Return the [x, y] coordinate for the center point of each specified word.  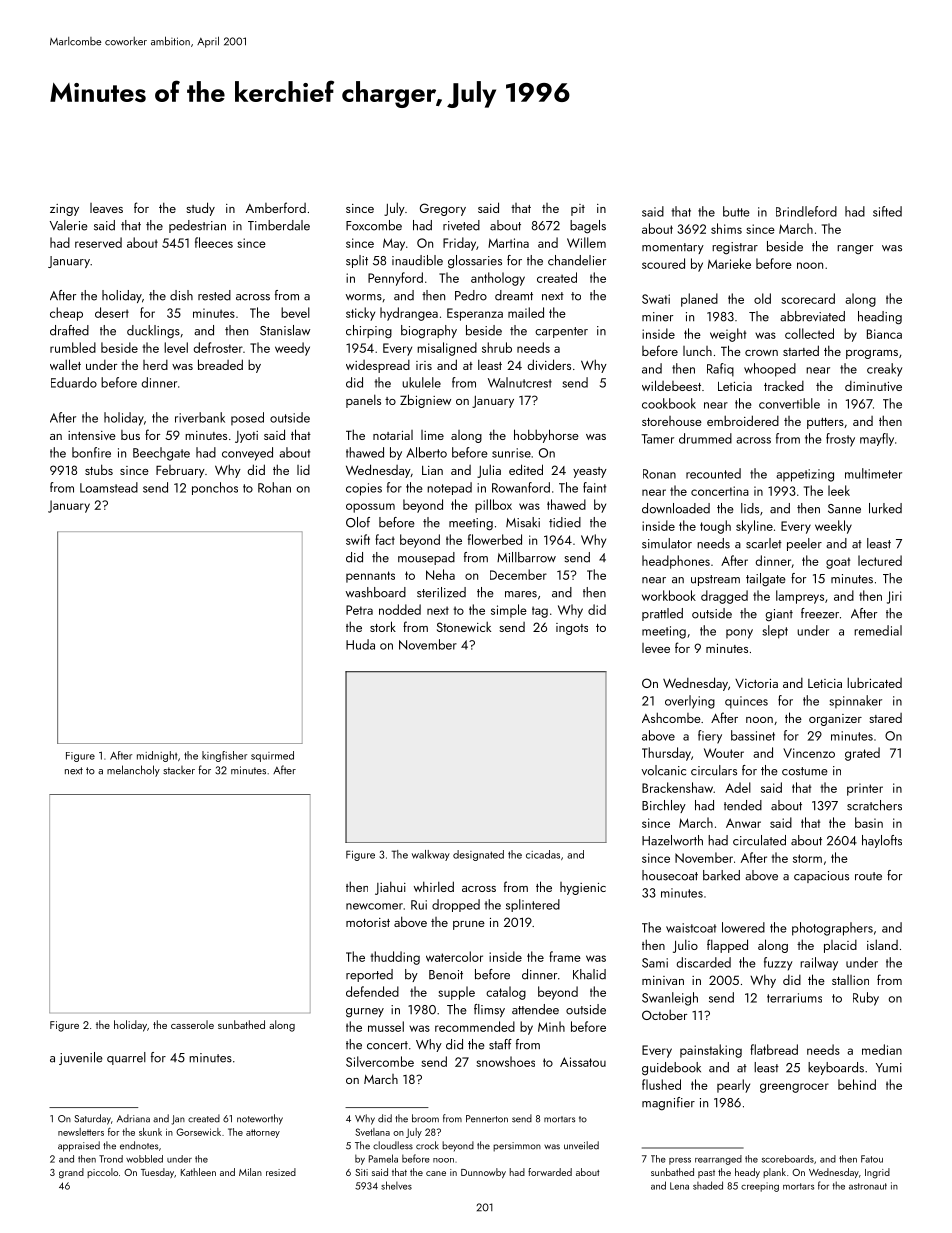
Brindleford [806, 211]
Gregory [443, 209]
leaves [106, 208]
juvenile [81, 1058]
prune [469, 925]
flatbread [774, 1049]
